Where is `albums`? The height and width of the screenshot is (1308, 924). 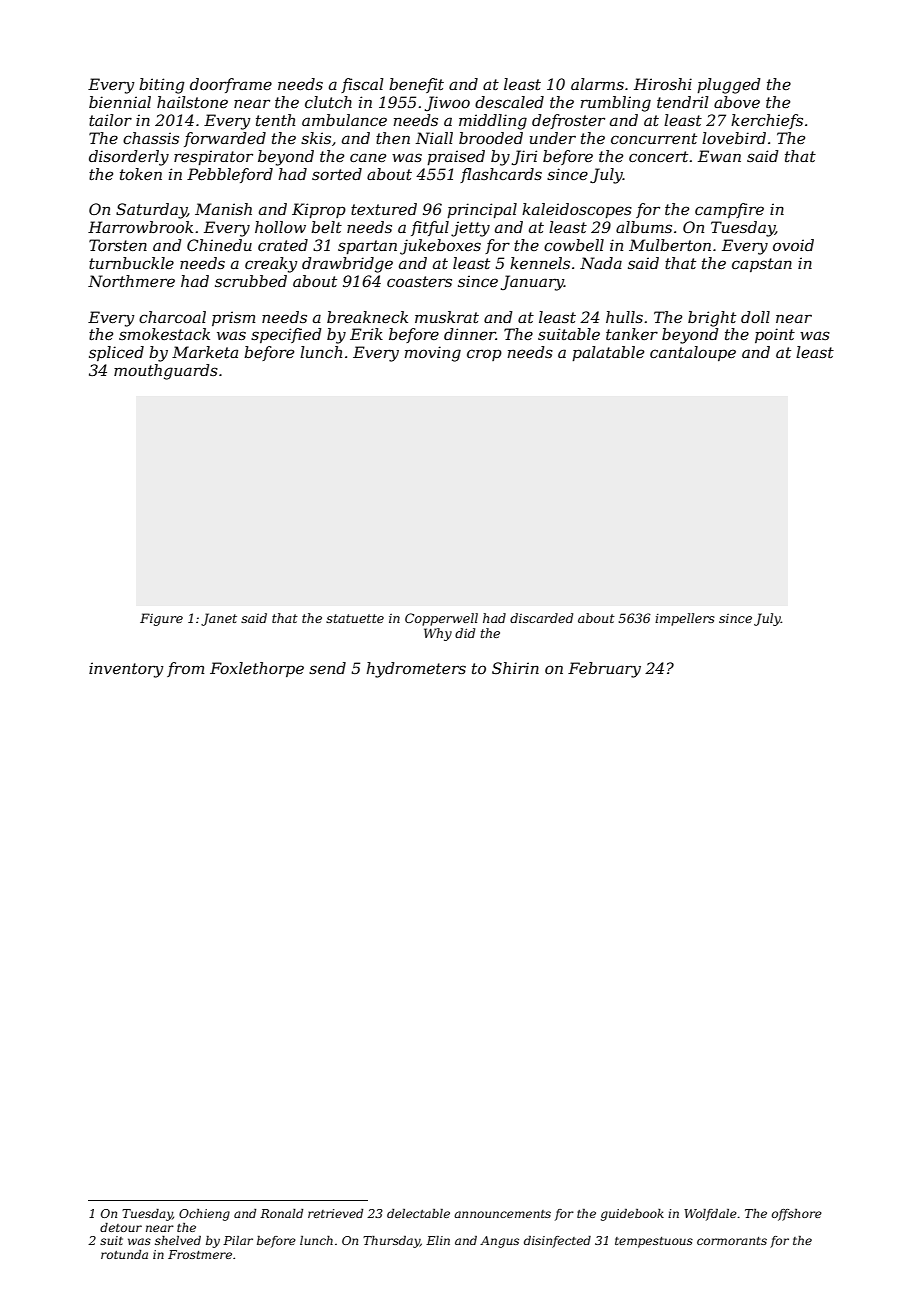 albums is located at coordinates (644, 227).
